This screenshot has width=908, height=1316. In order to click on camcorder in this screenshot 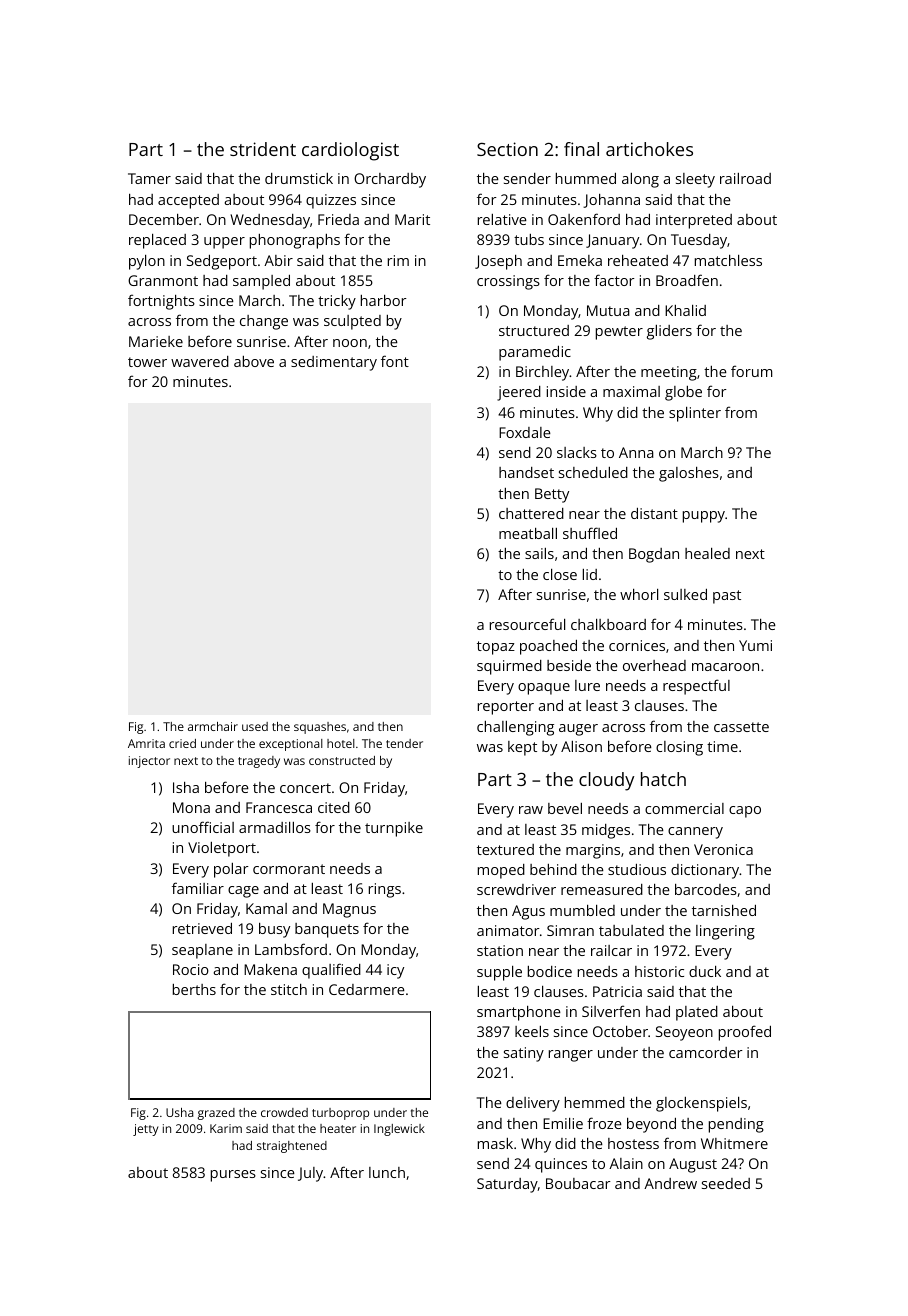, I will do `click(706, 1052)`.
